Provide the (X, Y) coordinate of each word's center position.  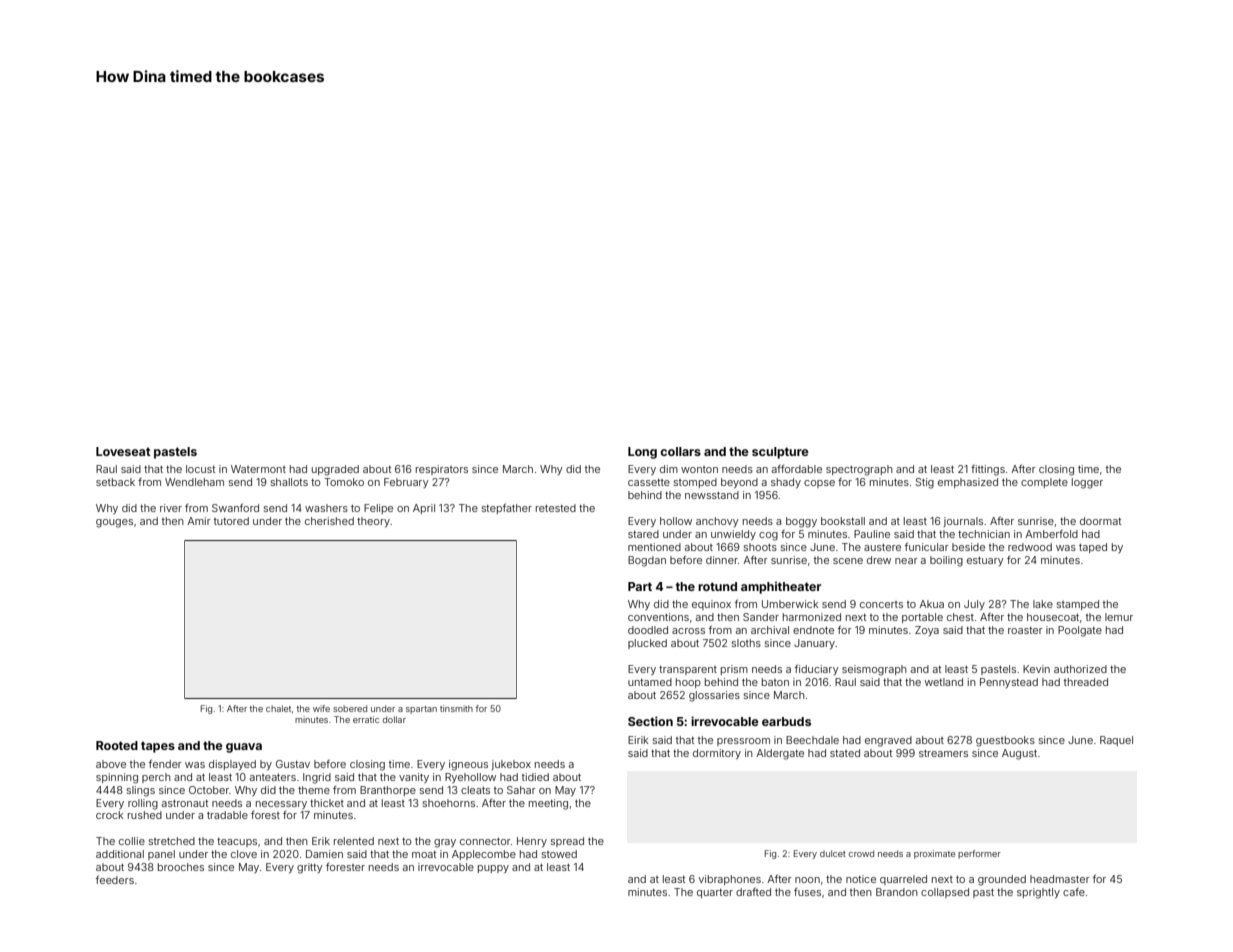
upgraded (335, 470)
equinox (711, 605)
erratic (366, 719)
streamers (943, 753)
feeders (115, 880)
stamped (1078, 605)
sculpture (780, 453)
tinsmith (456, 708)
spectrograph (859, 470)
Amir (199, 521)
